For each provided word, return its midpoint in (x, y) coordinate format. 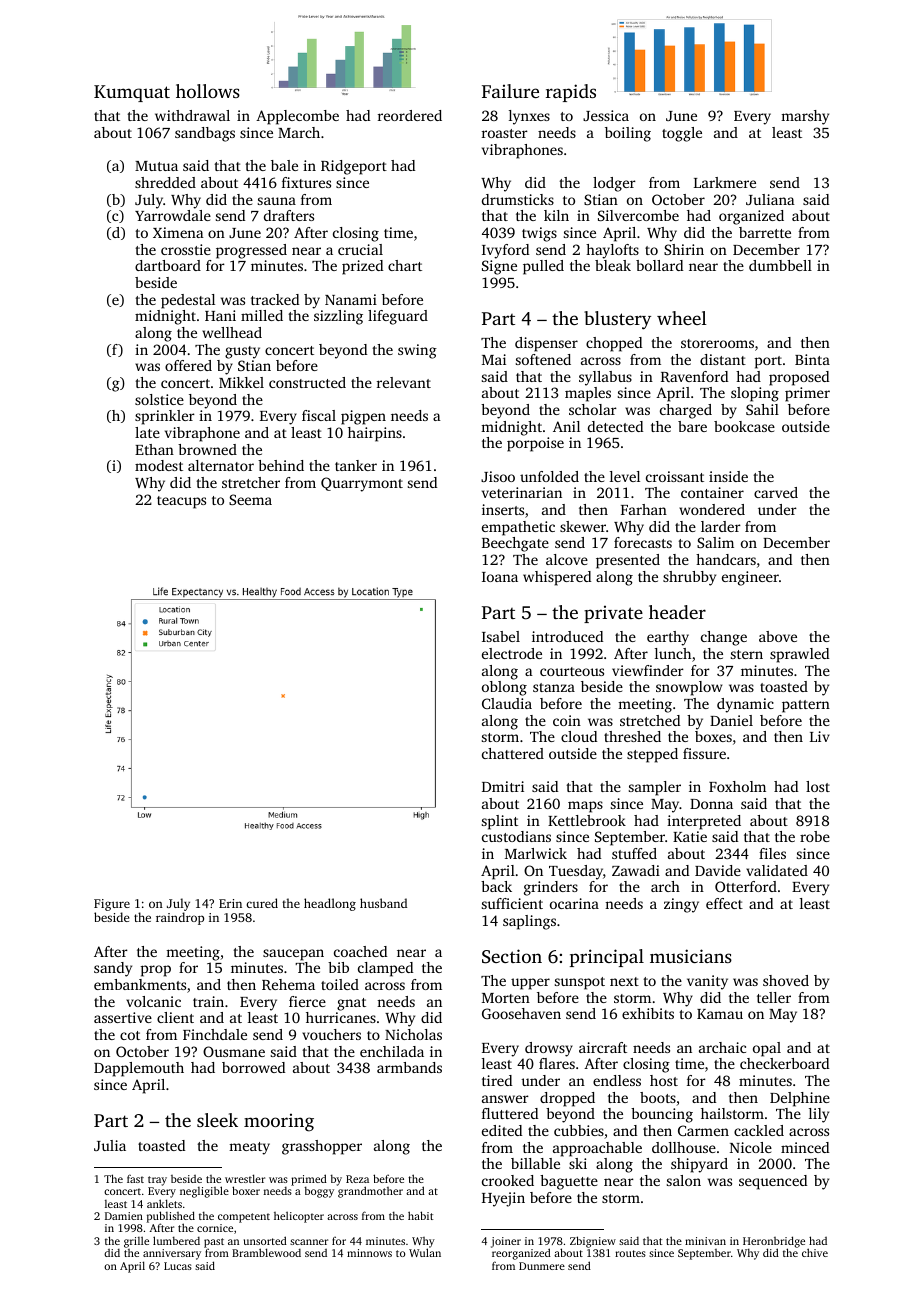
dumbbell (780, 265)
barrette (765, 232)
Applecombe (297, 117)
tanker (356, 465)
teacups (181, 502)
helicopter (299, 1217)
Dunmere (542, 1266)
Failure (510, 91)
